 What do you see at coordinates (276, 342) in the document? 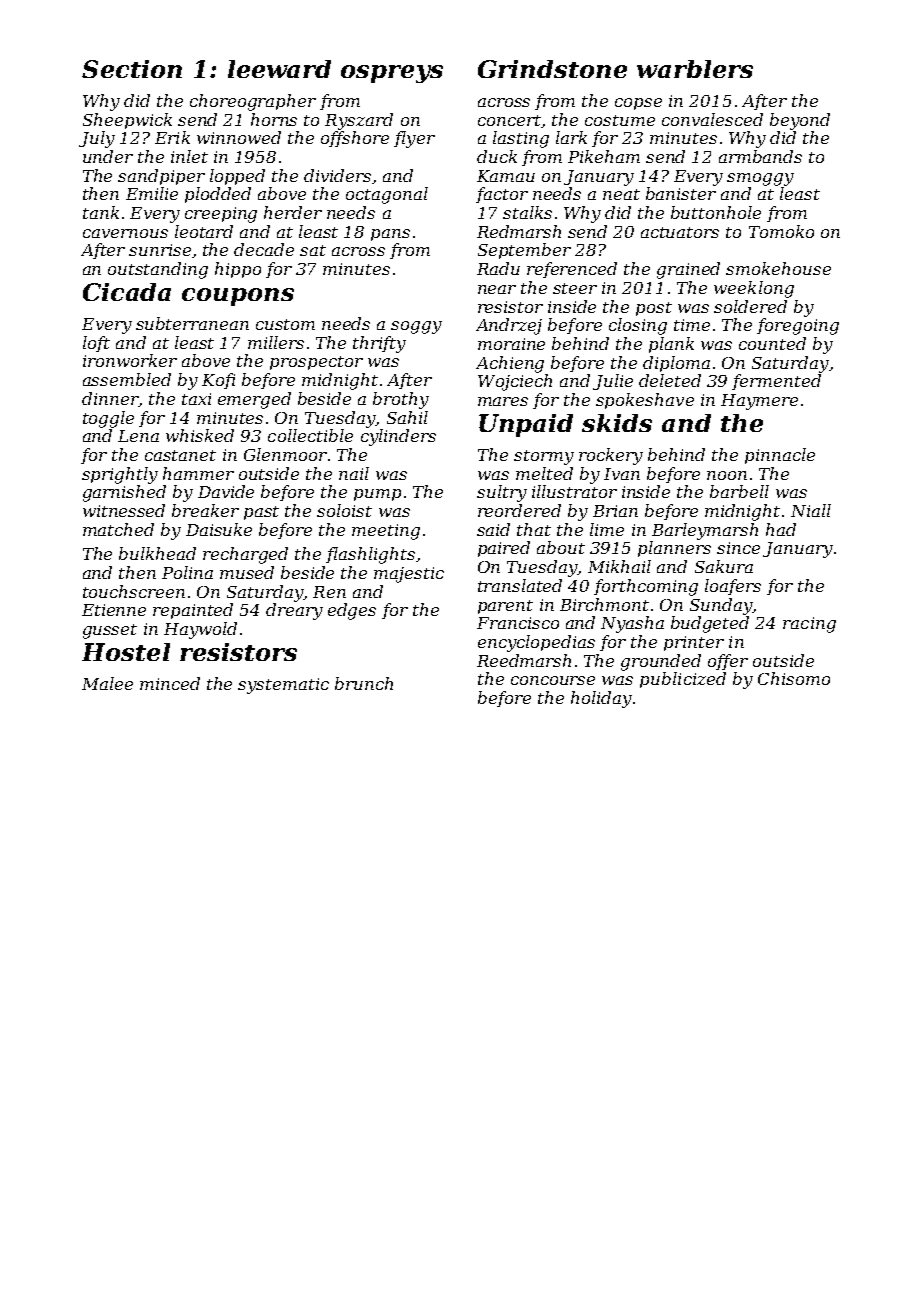
I see `millers` at bounding box center [276, 342].
